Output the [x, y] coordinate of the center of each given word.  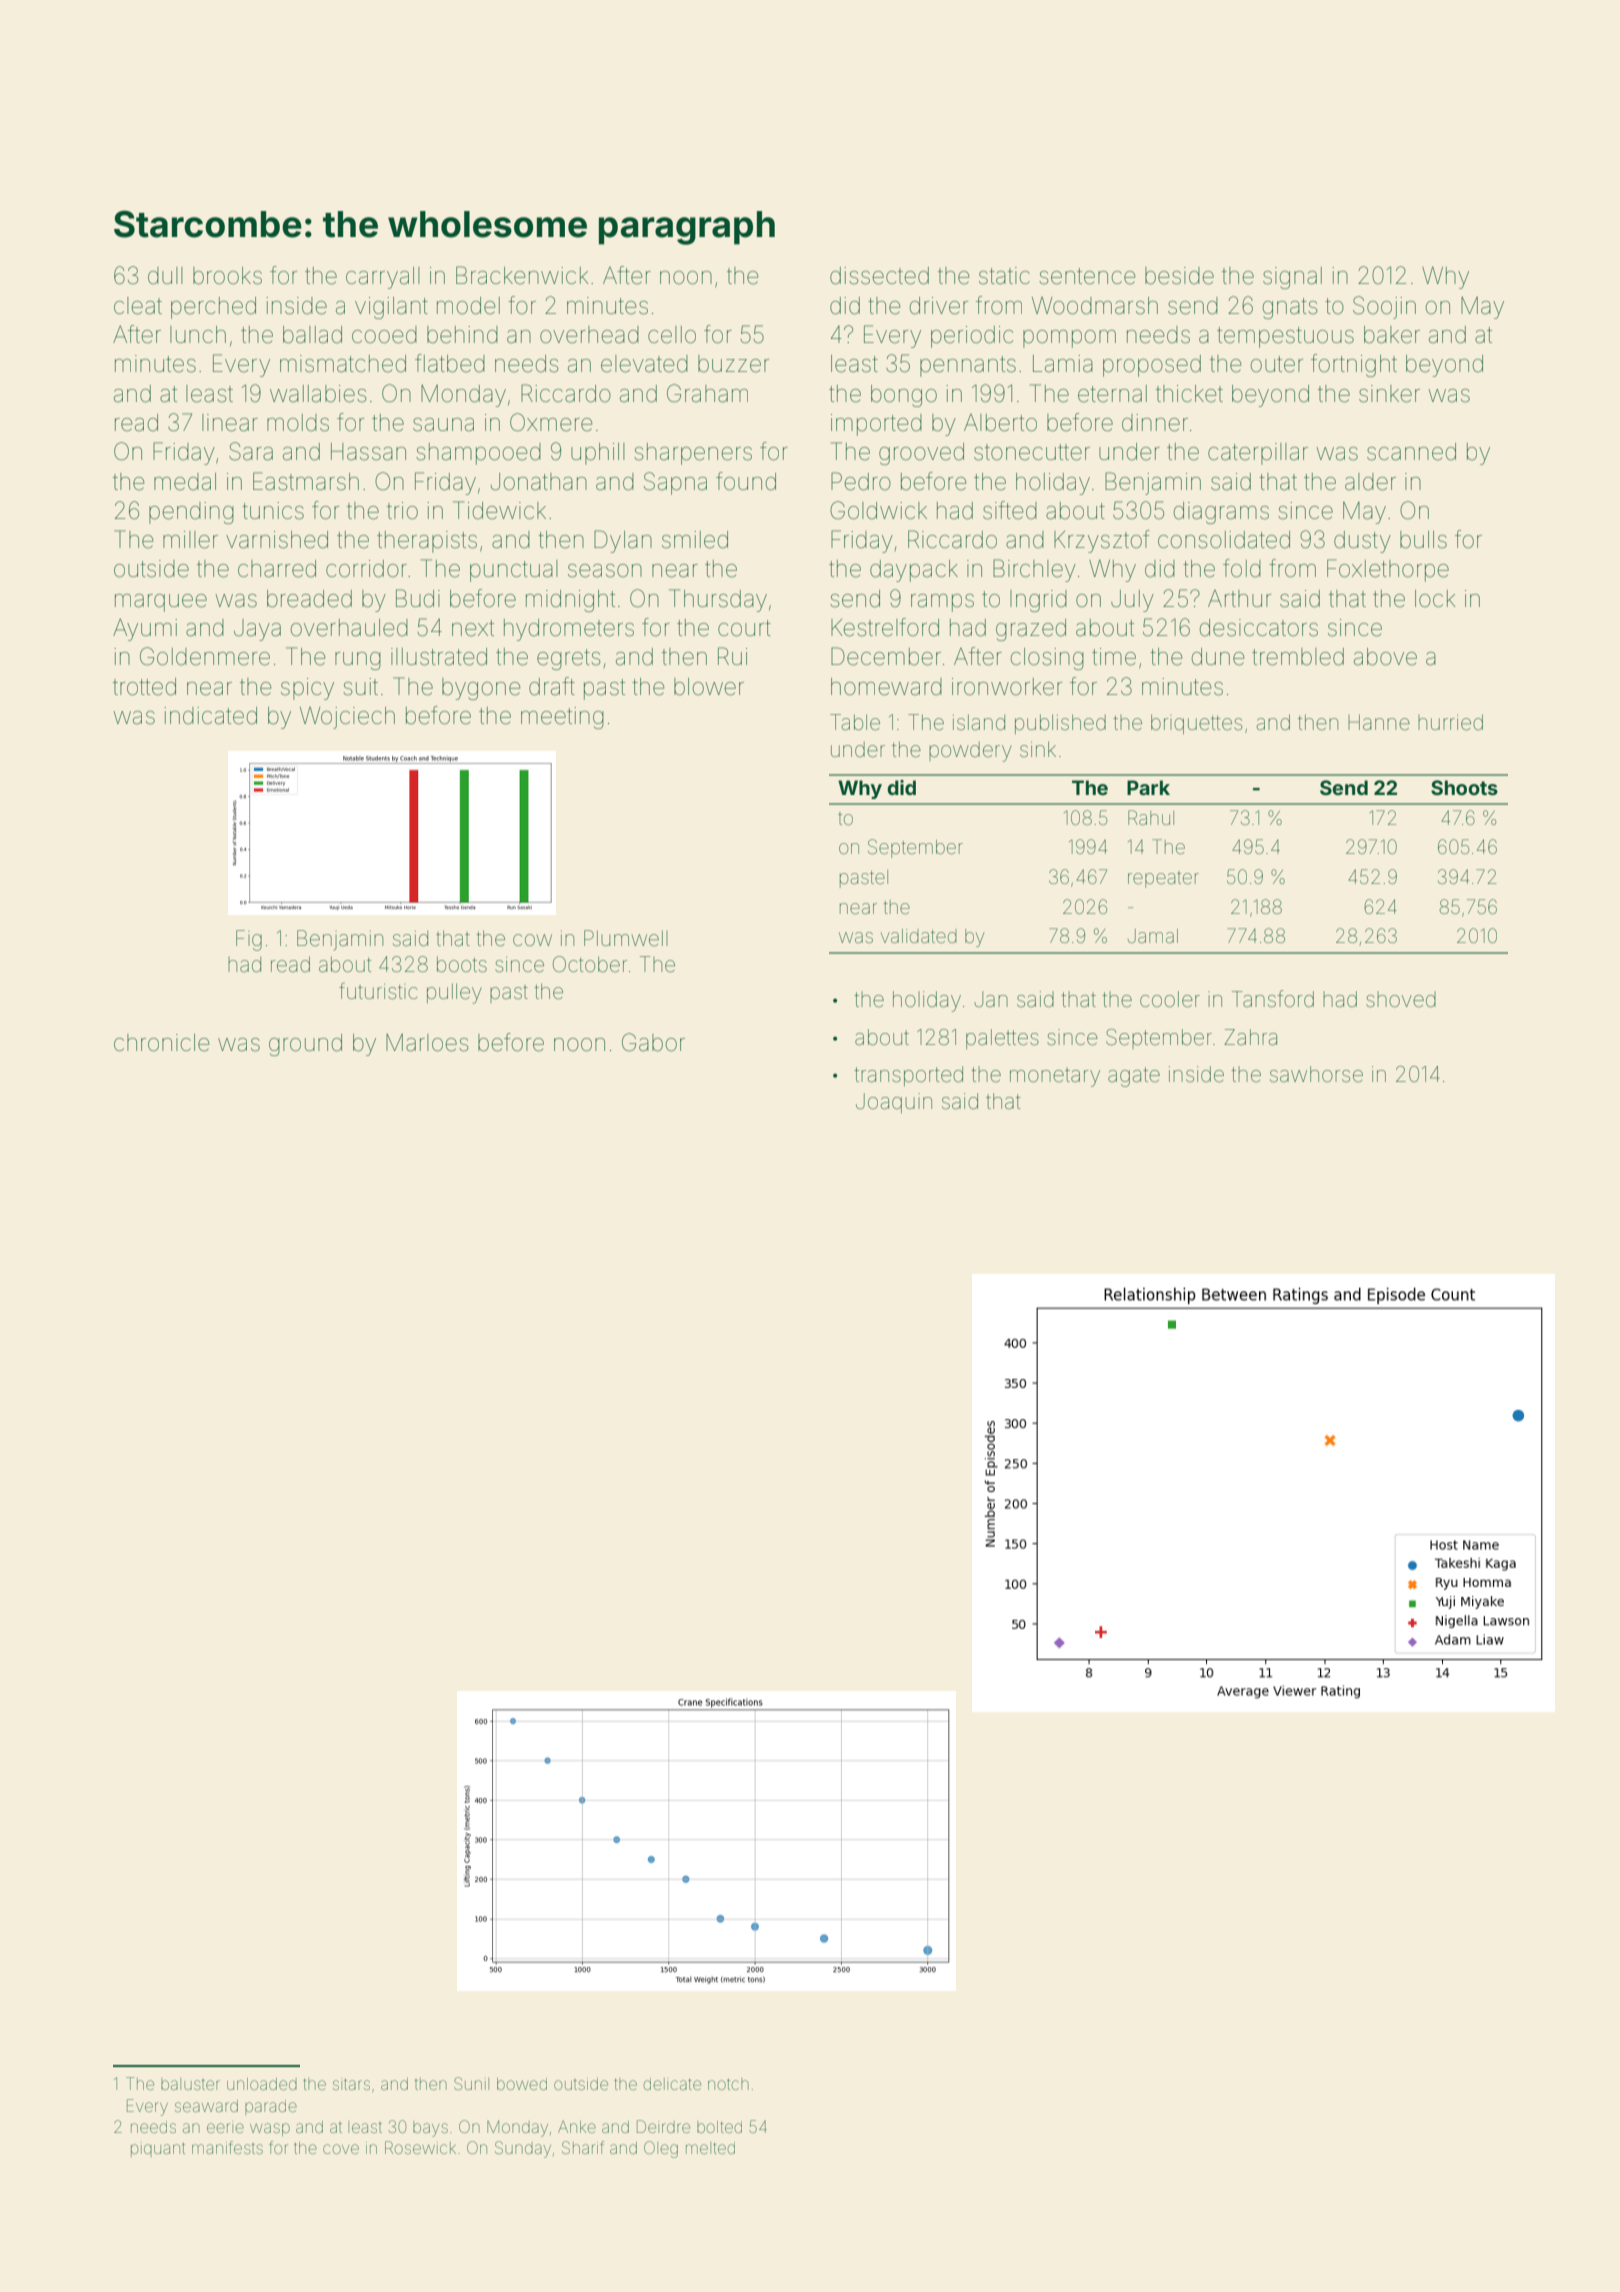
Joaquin [894, 1103]
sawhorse [1316, 1074]
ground [305, 1045]
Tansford [1273, 998]
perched [213, 308]
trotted [144, 687]
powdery [970, 752]
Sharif [583, 2147]
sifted [1010, 510]
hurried [1450, 722]
